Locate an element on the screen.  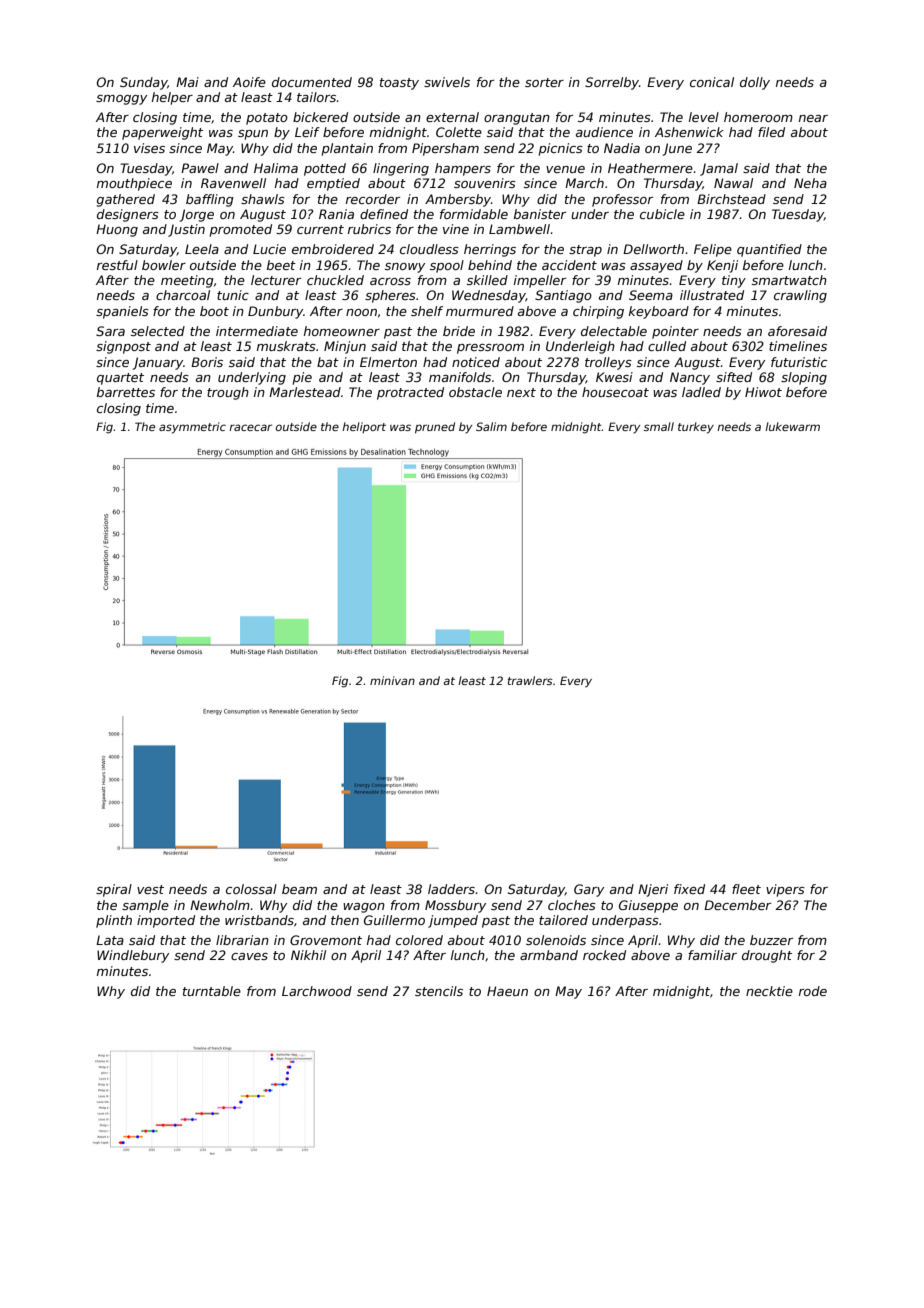
paperweight is located at coordinates (162, 133).
